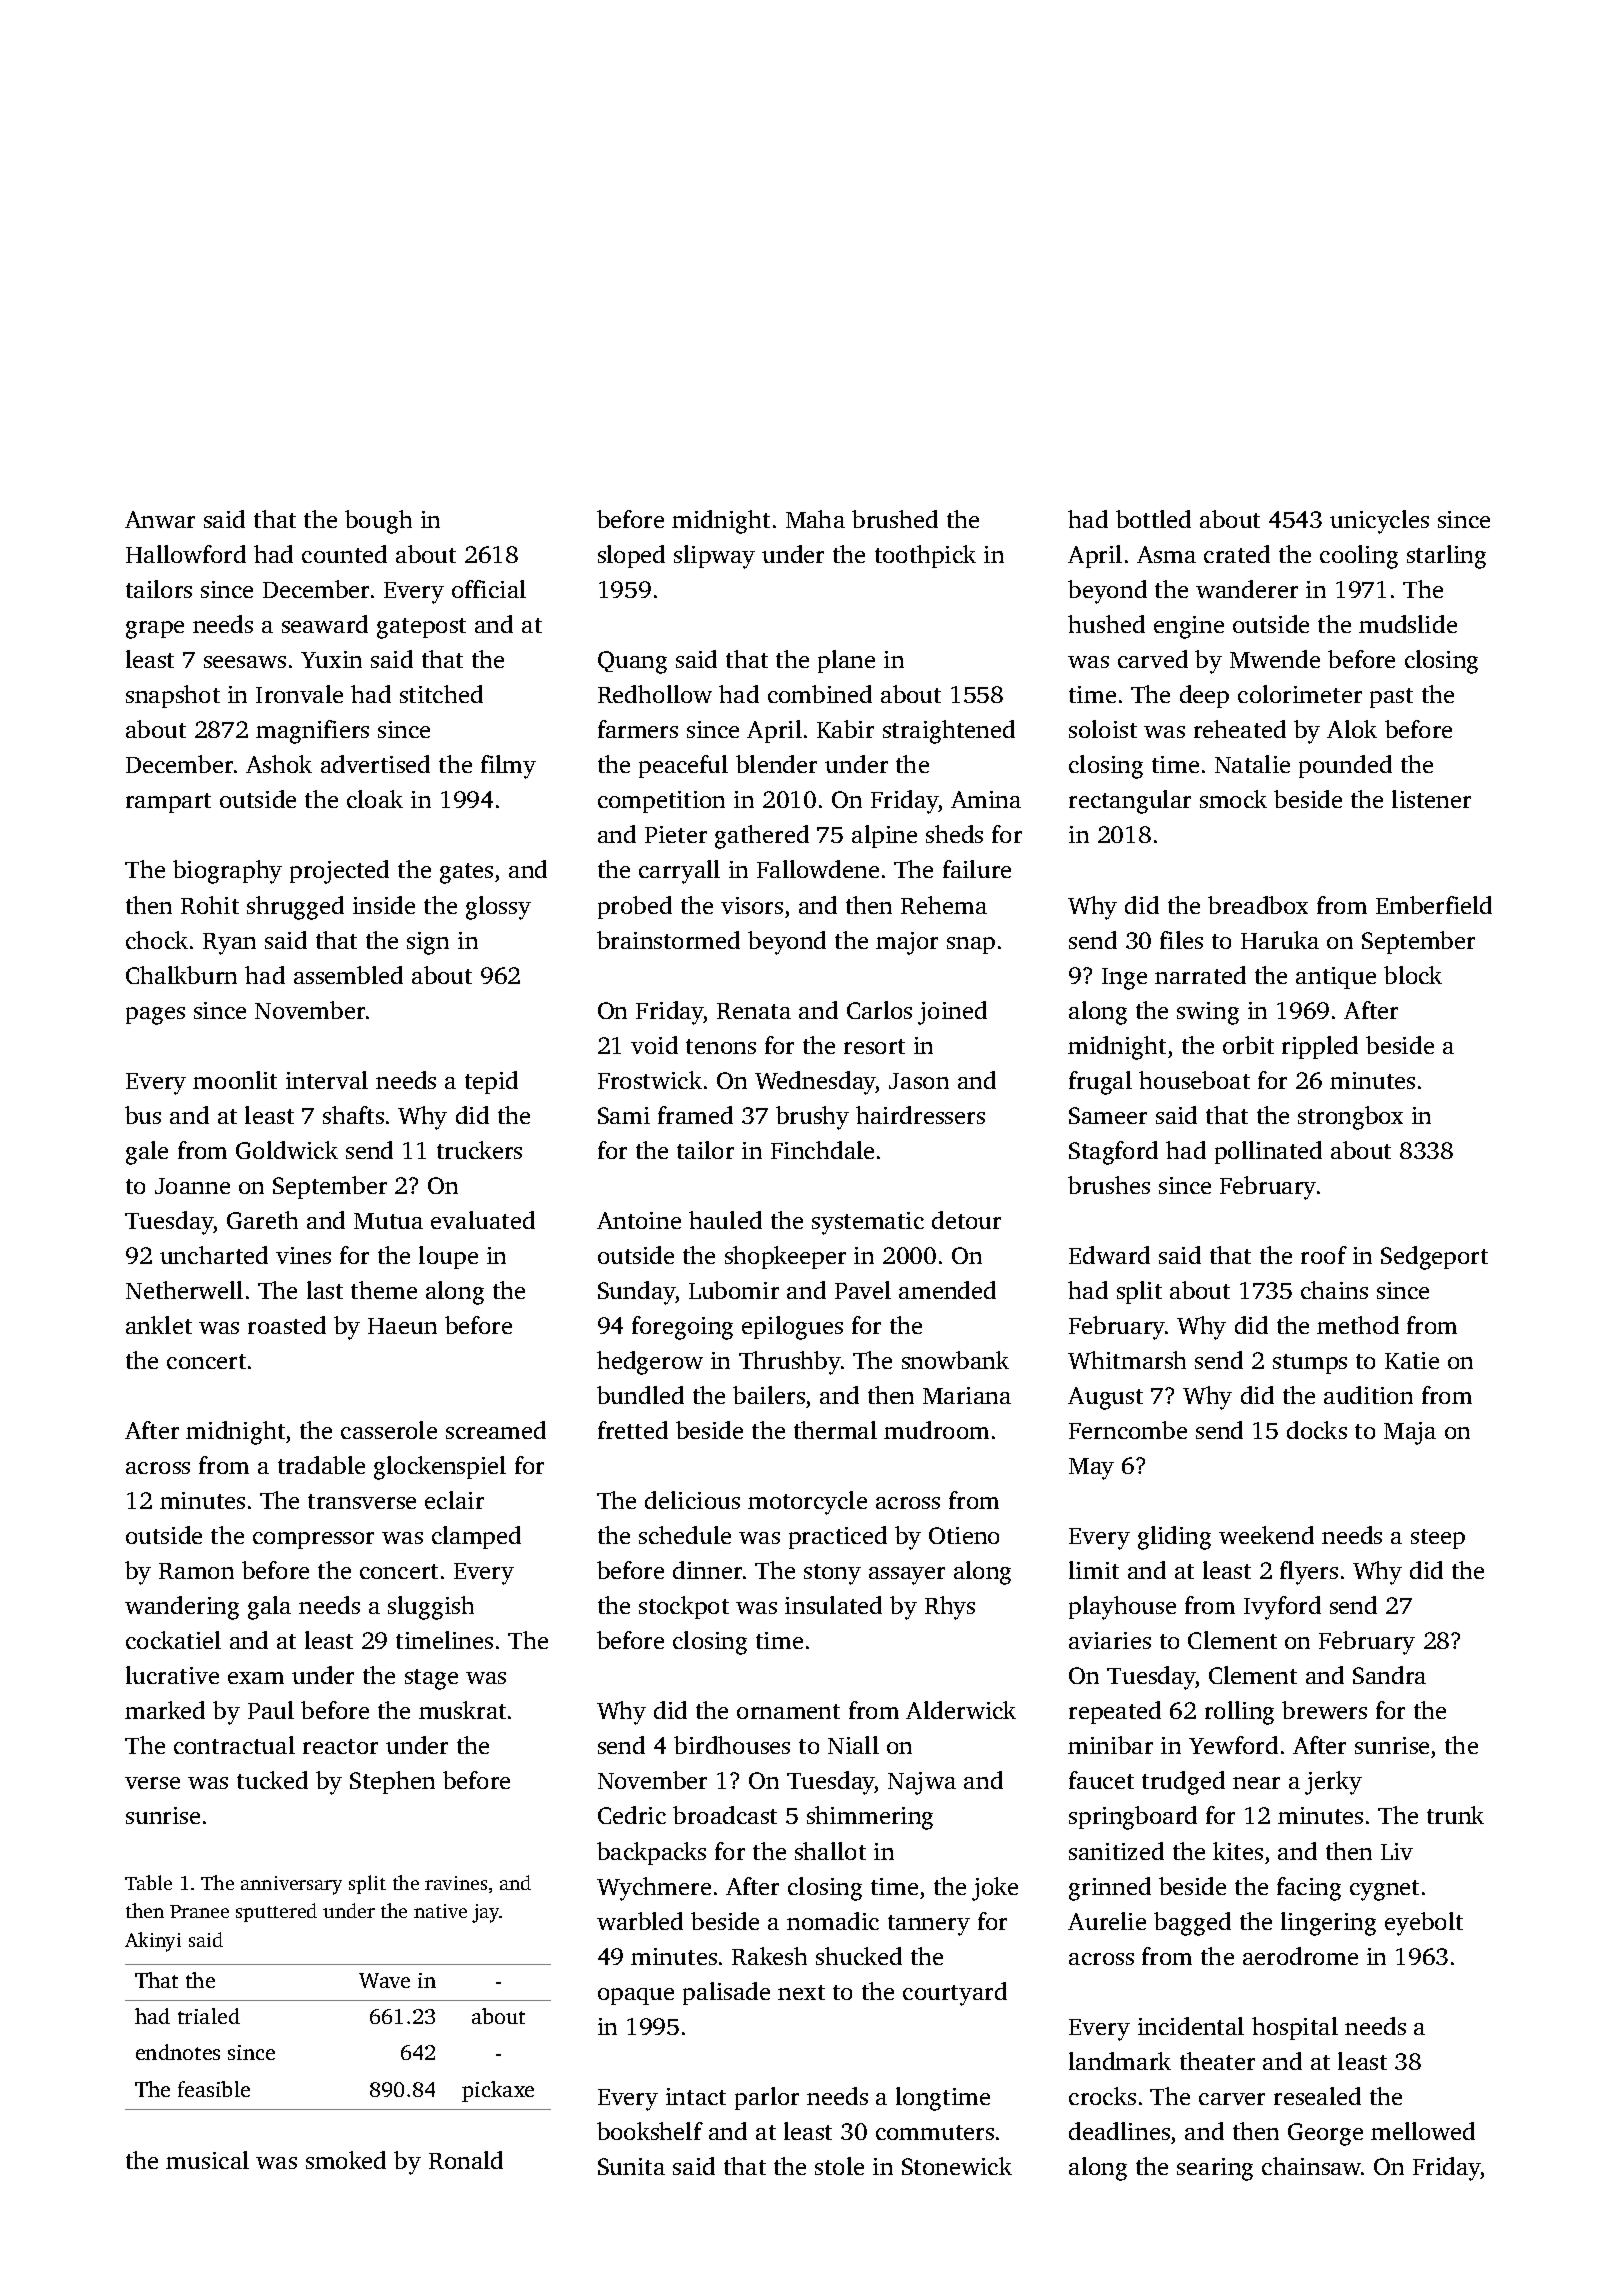 The height and width of the image is (2292, 1620). I want to click on next, so click(801, 1992).
